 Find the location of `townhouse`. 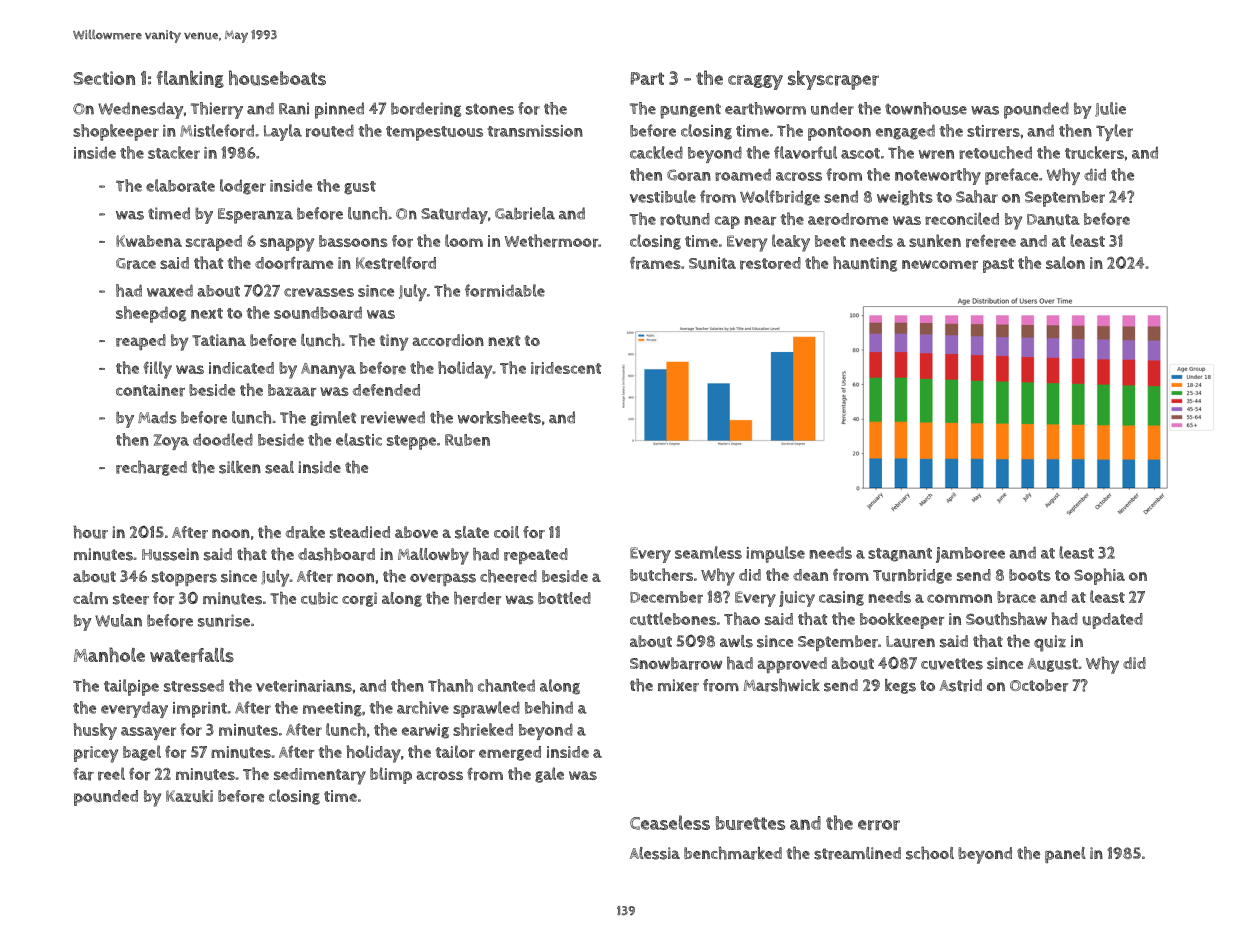

townhouse is located at coordinates (926, 108).
